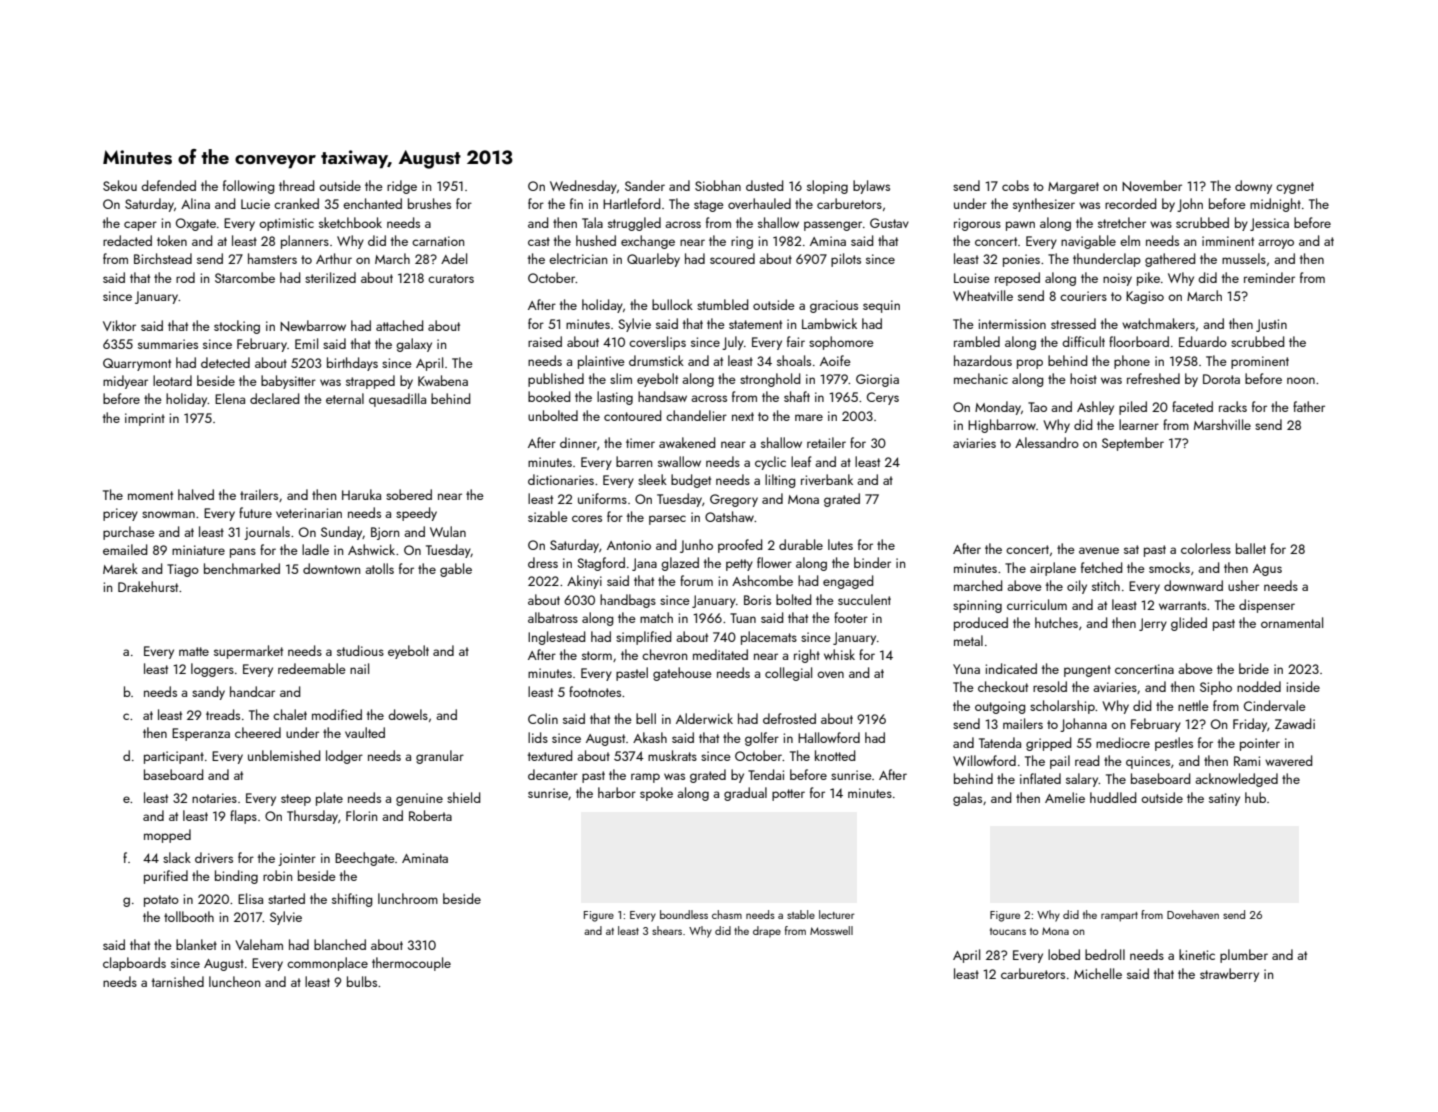 Image resolution: width=1438 pixels, height=1112 pixels. I want to click on placemats, so click(769, 638).
